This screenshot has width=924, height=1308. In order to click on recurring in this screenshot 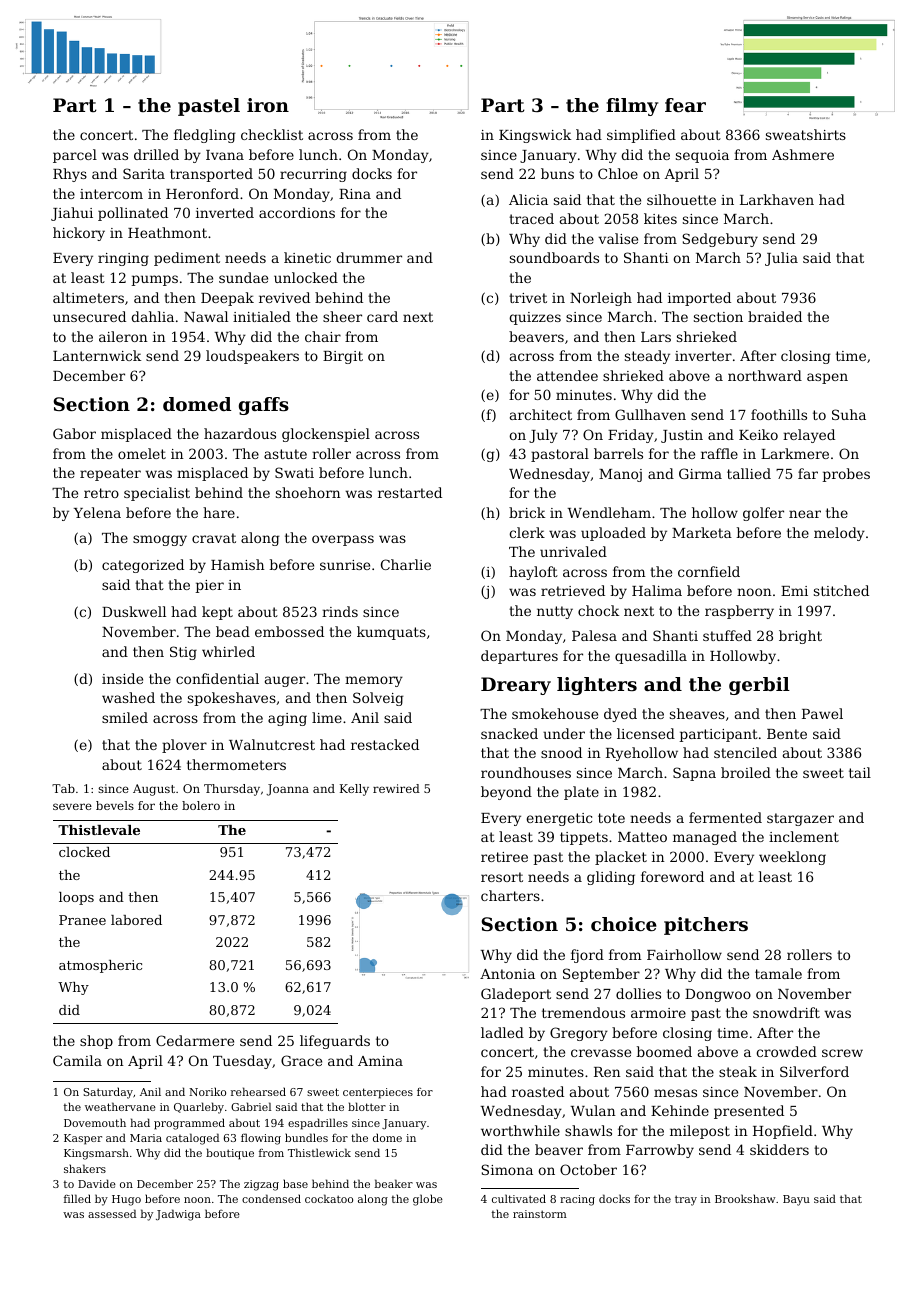, I will do `click(313, 175)`.
